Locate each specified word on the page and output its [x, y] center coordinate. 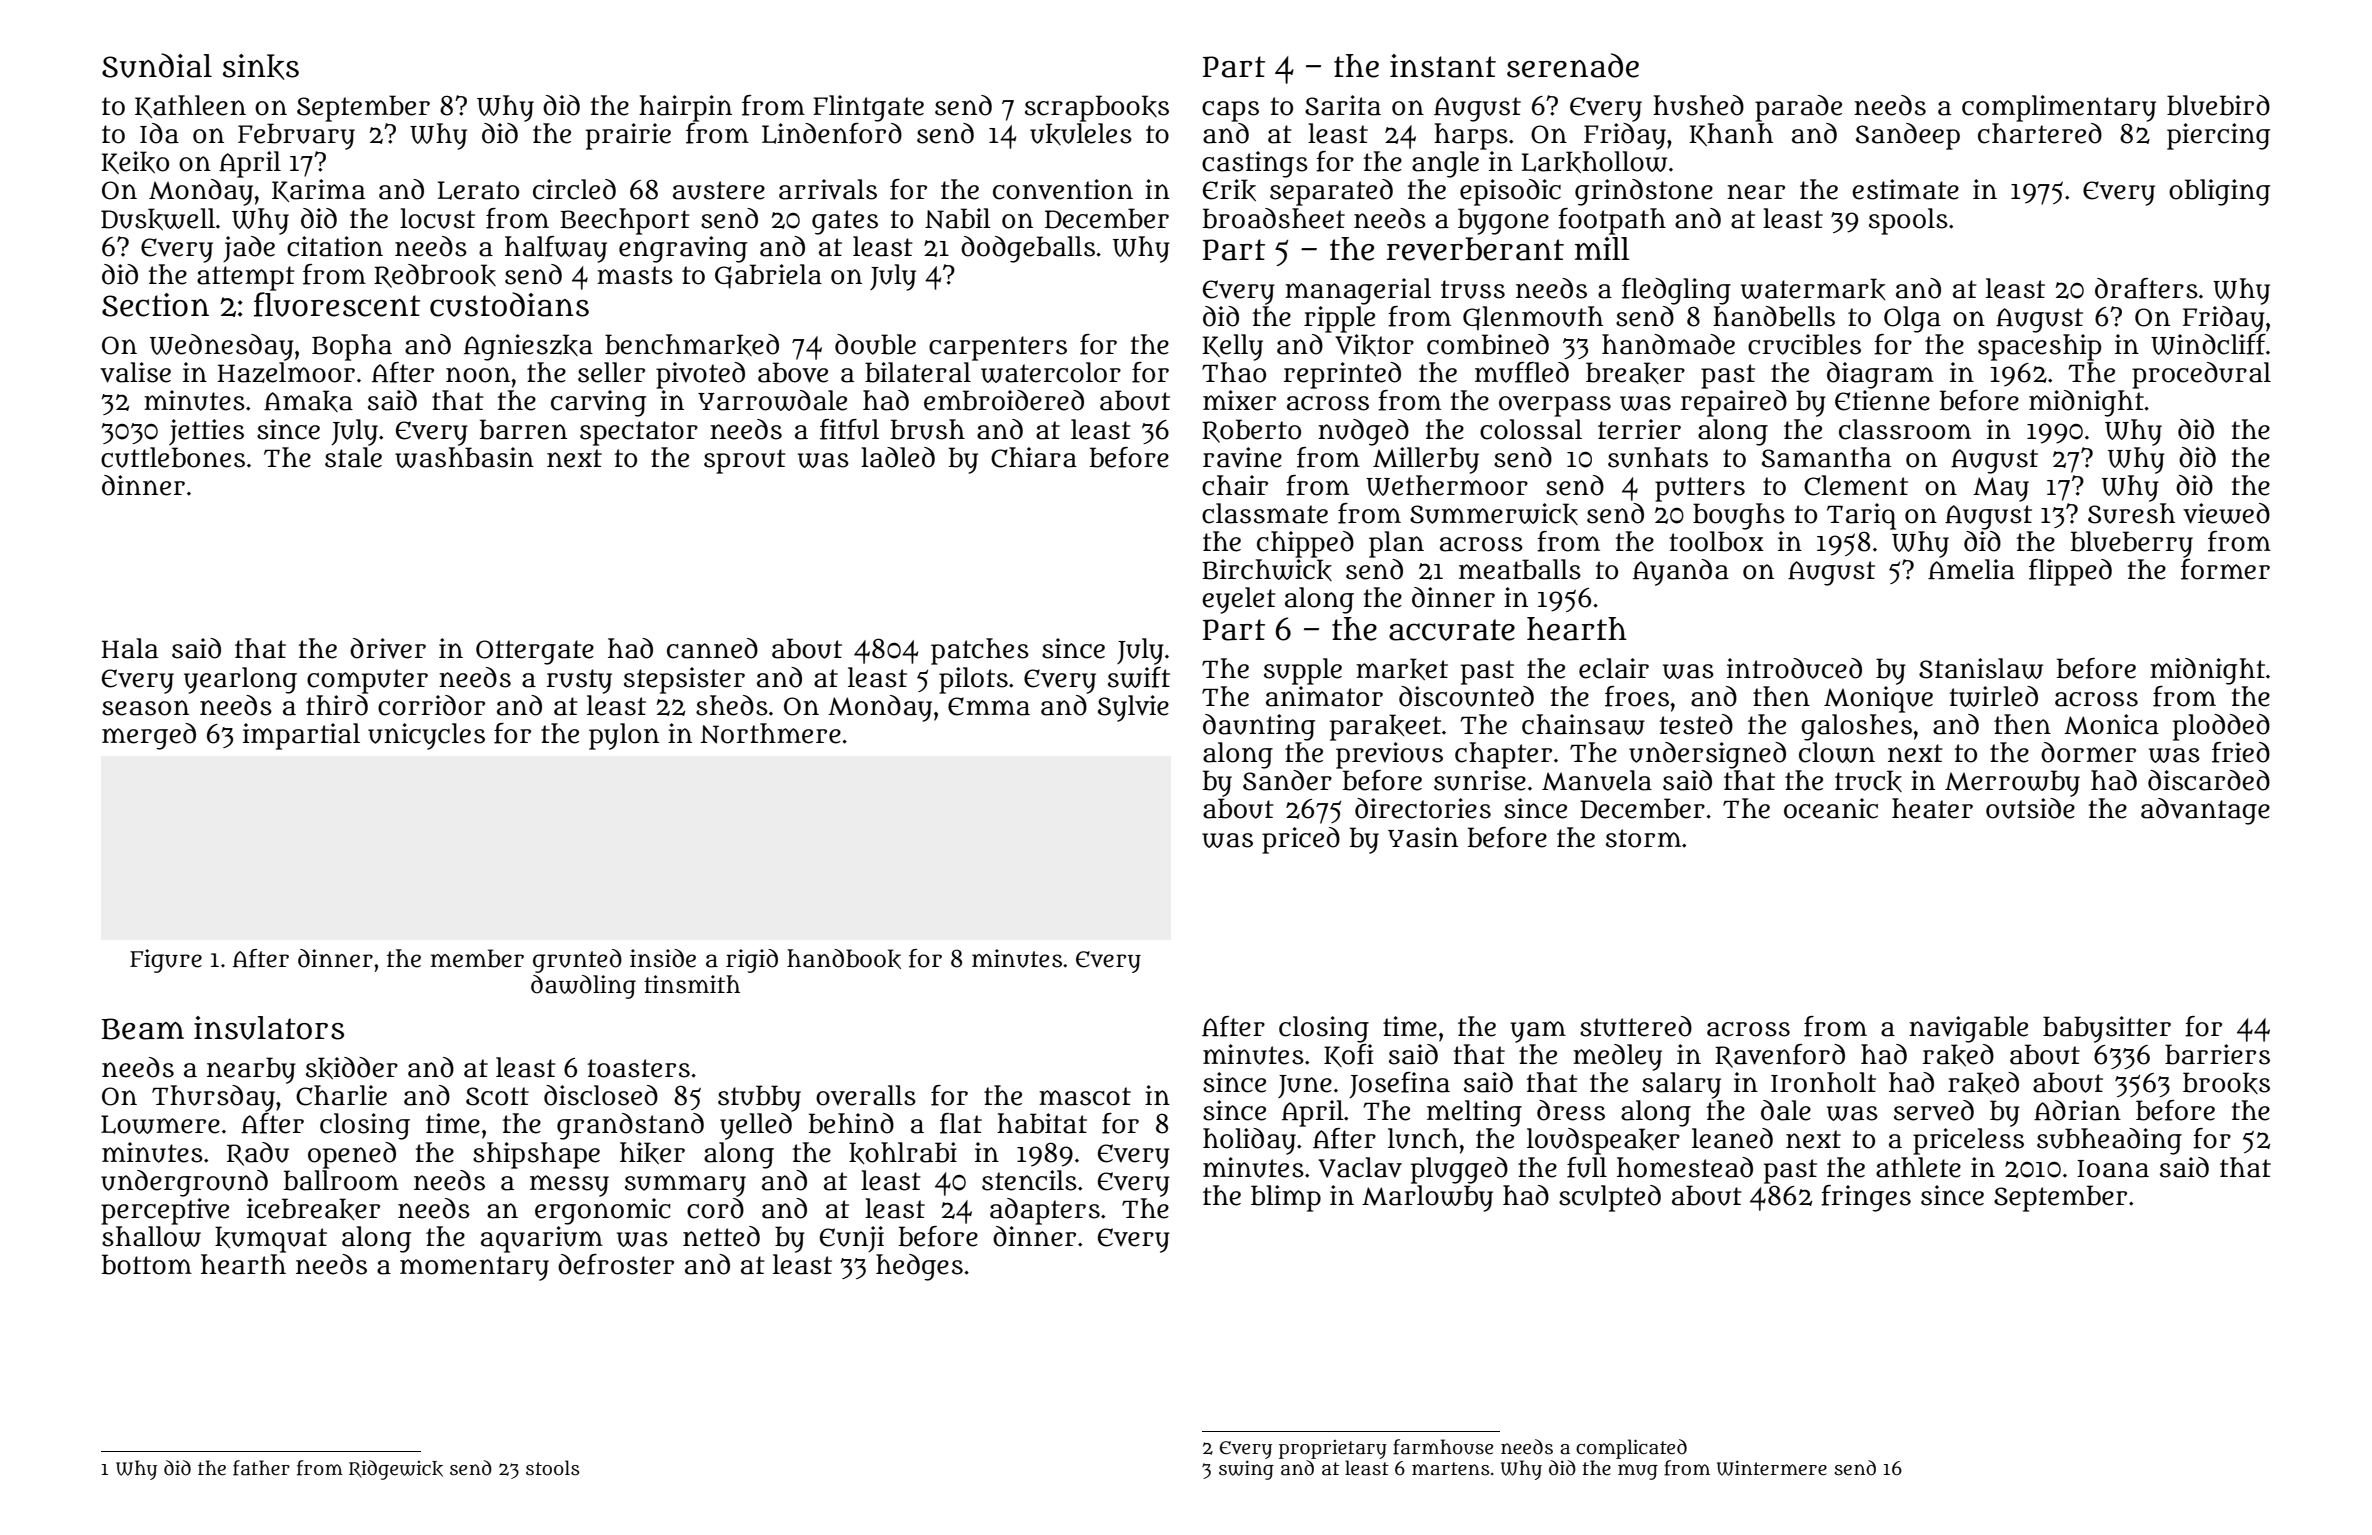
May [2001, 489]
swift [1139, 677]
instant [1443, 66]
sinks [261, 67]
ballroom [341, 1180]
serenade [1573, 65]
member [477, 958]
